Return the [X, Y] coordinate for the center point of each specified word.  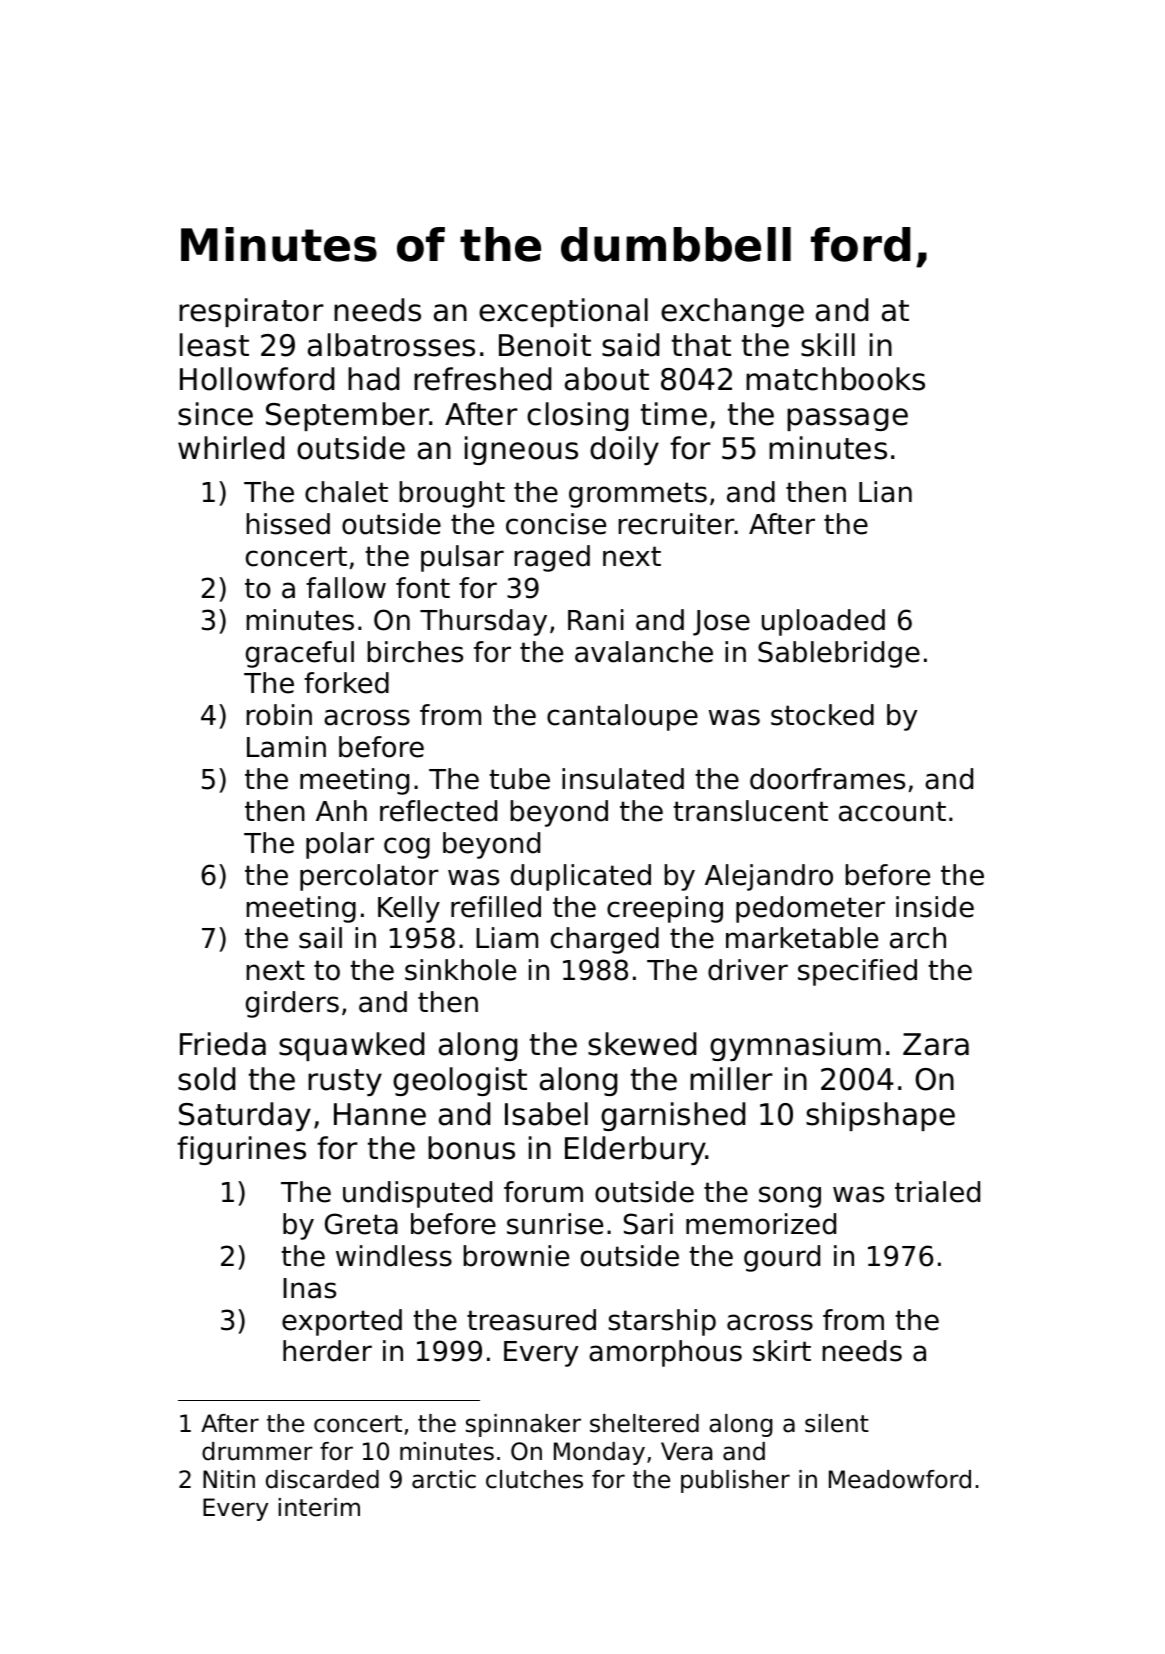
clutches [534, 1479]
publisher [735, 1481]
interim [319, 1507]
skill [828, 345]
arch [918, 938]
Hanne [380, 1114]
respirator [251, 312]
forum [543, 1192]
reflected [438, 811]
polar [340, 845]
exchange [732, 312]
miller [731, 1079]
